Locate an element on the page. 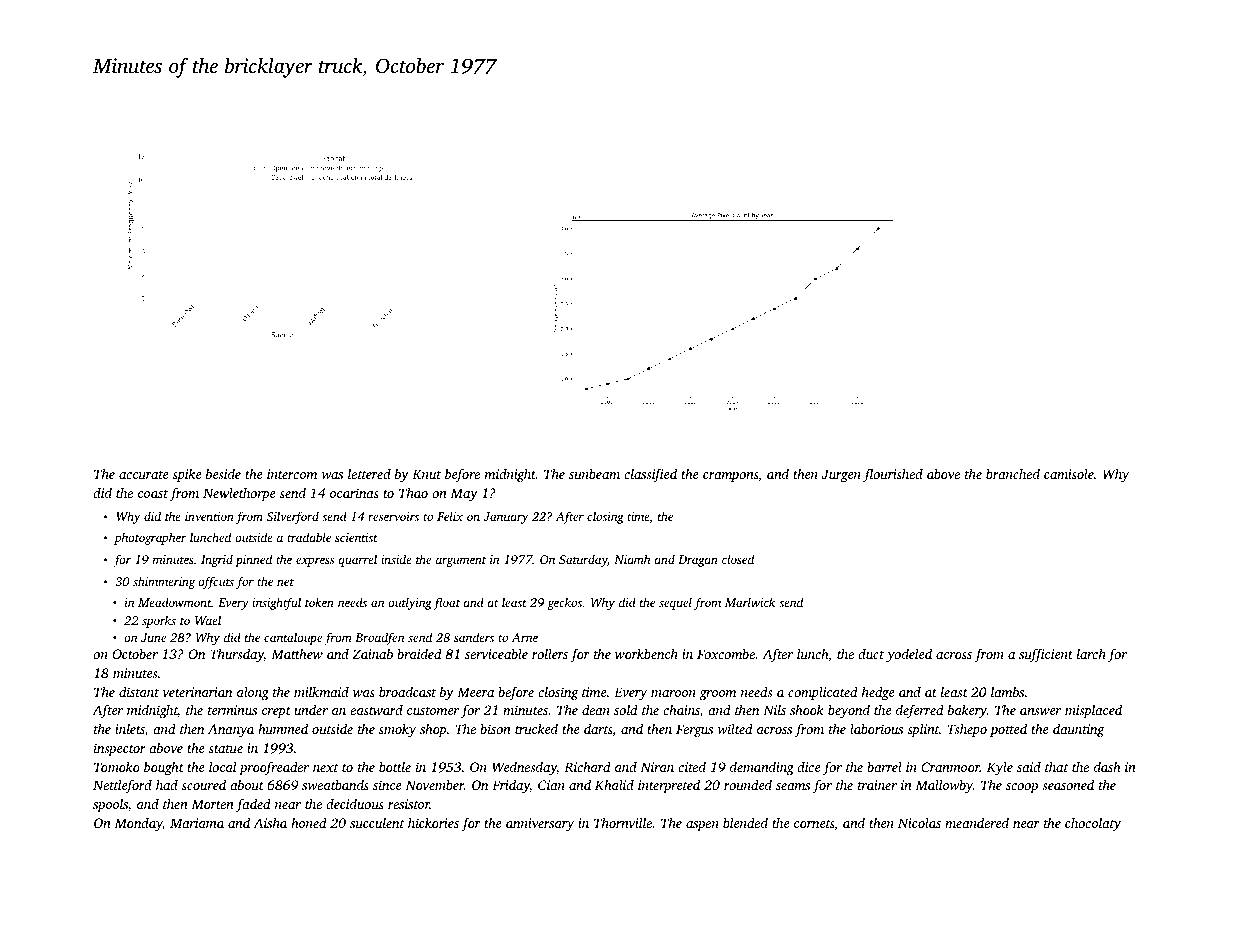 The width and height of the document is (1233, 952). coast is located at coordinates (153, 494).
